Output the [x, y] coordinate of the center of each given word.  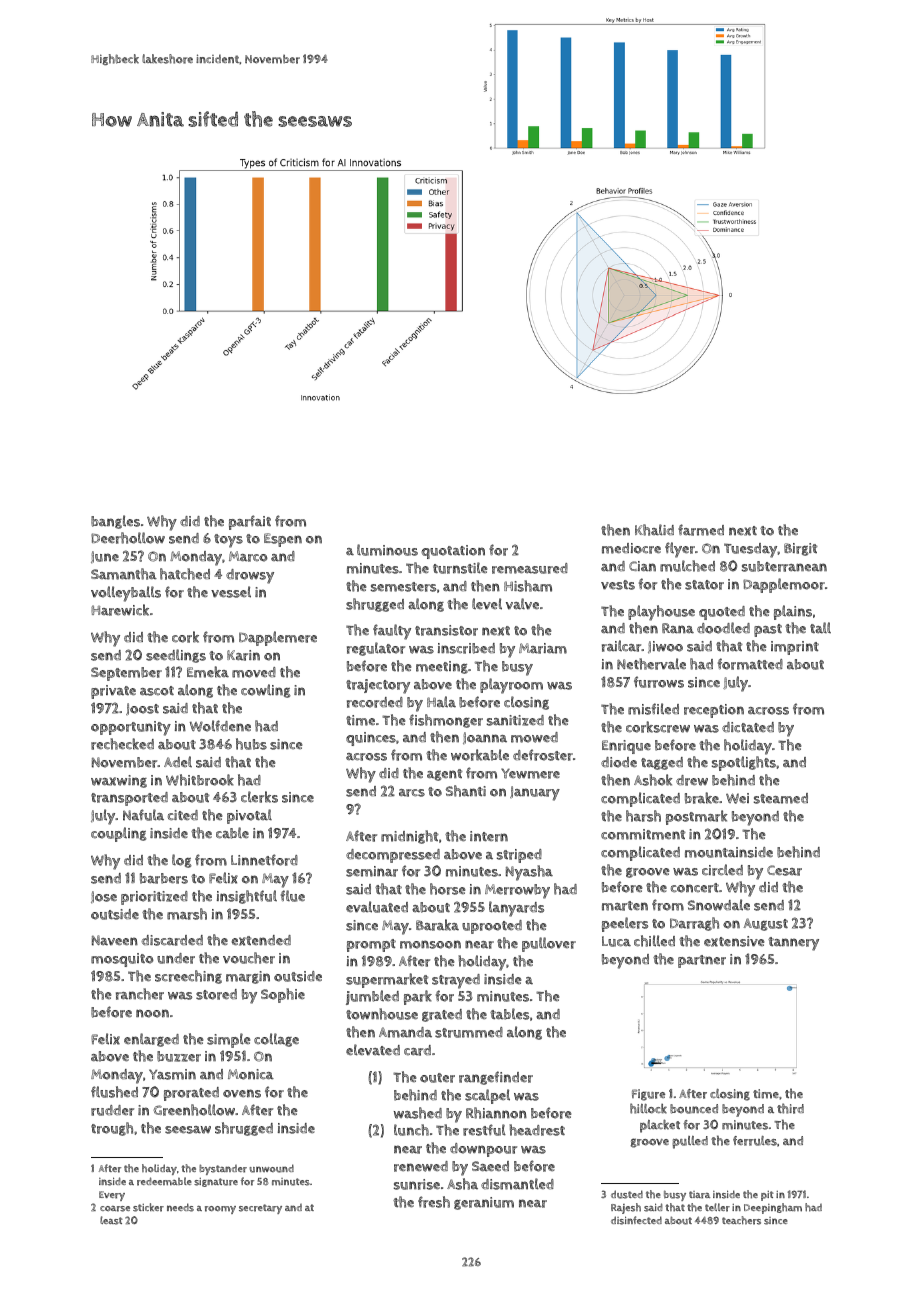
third [790, 1108]
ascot [157, 691]
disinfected [636, 1220]
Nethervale [651, 664]
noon [152, 1013]
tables [509, 1014]
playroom [511, 686]
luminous [387, 550]
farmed [701, 530]
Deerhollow [128, 538]
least [111, 1220]
